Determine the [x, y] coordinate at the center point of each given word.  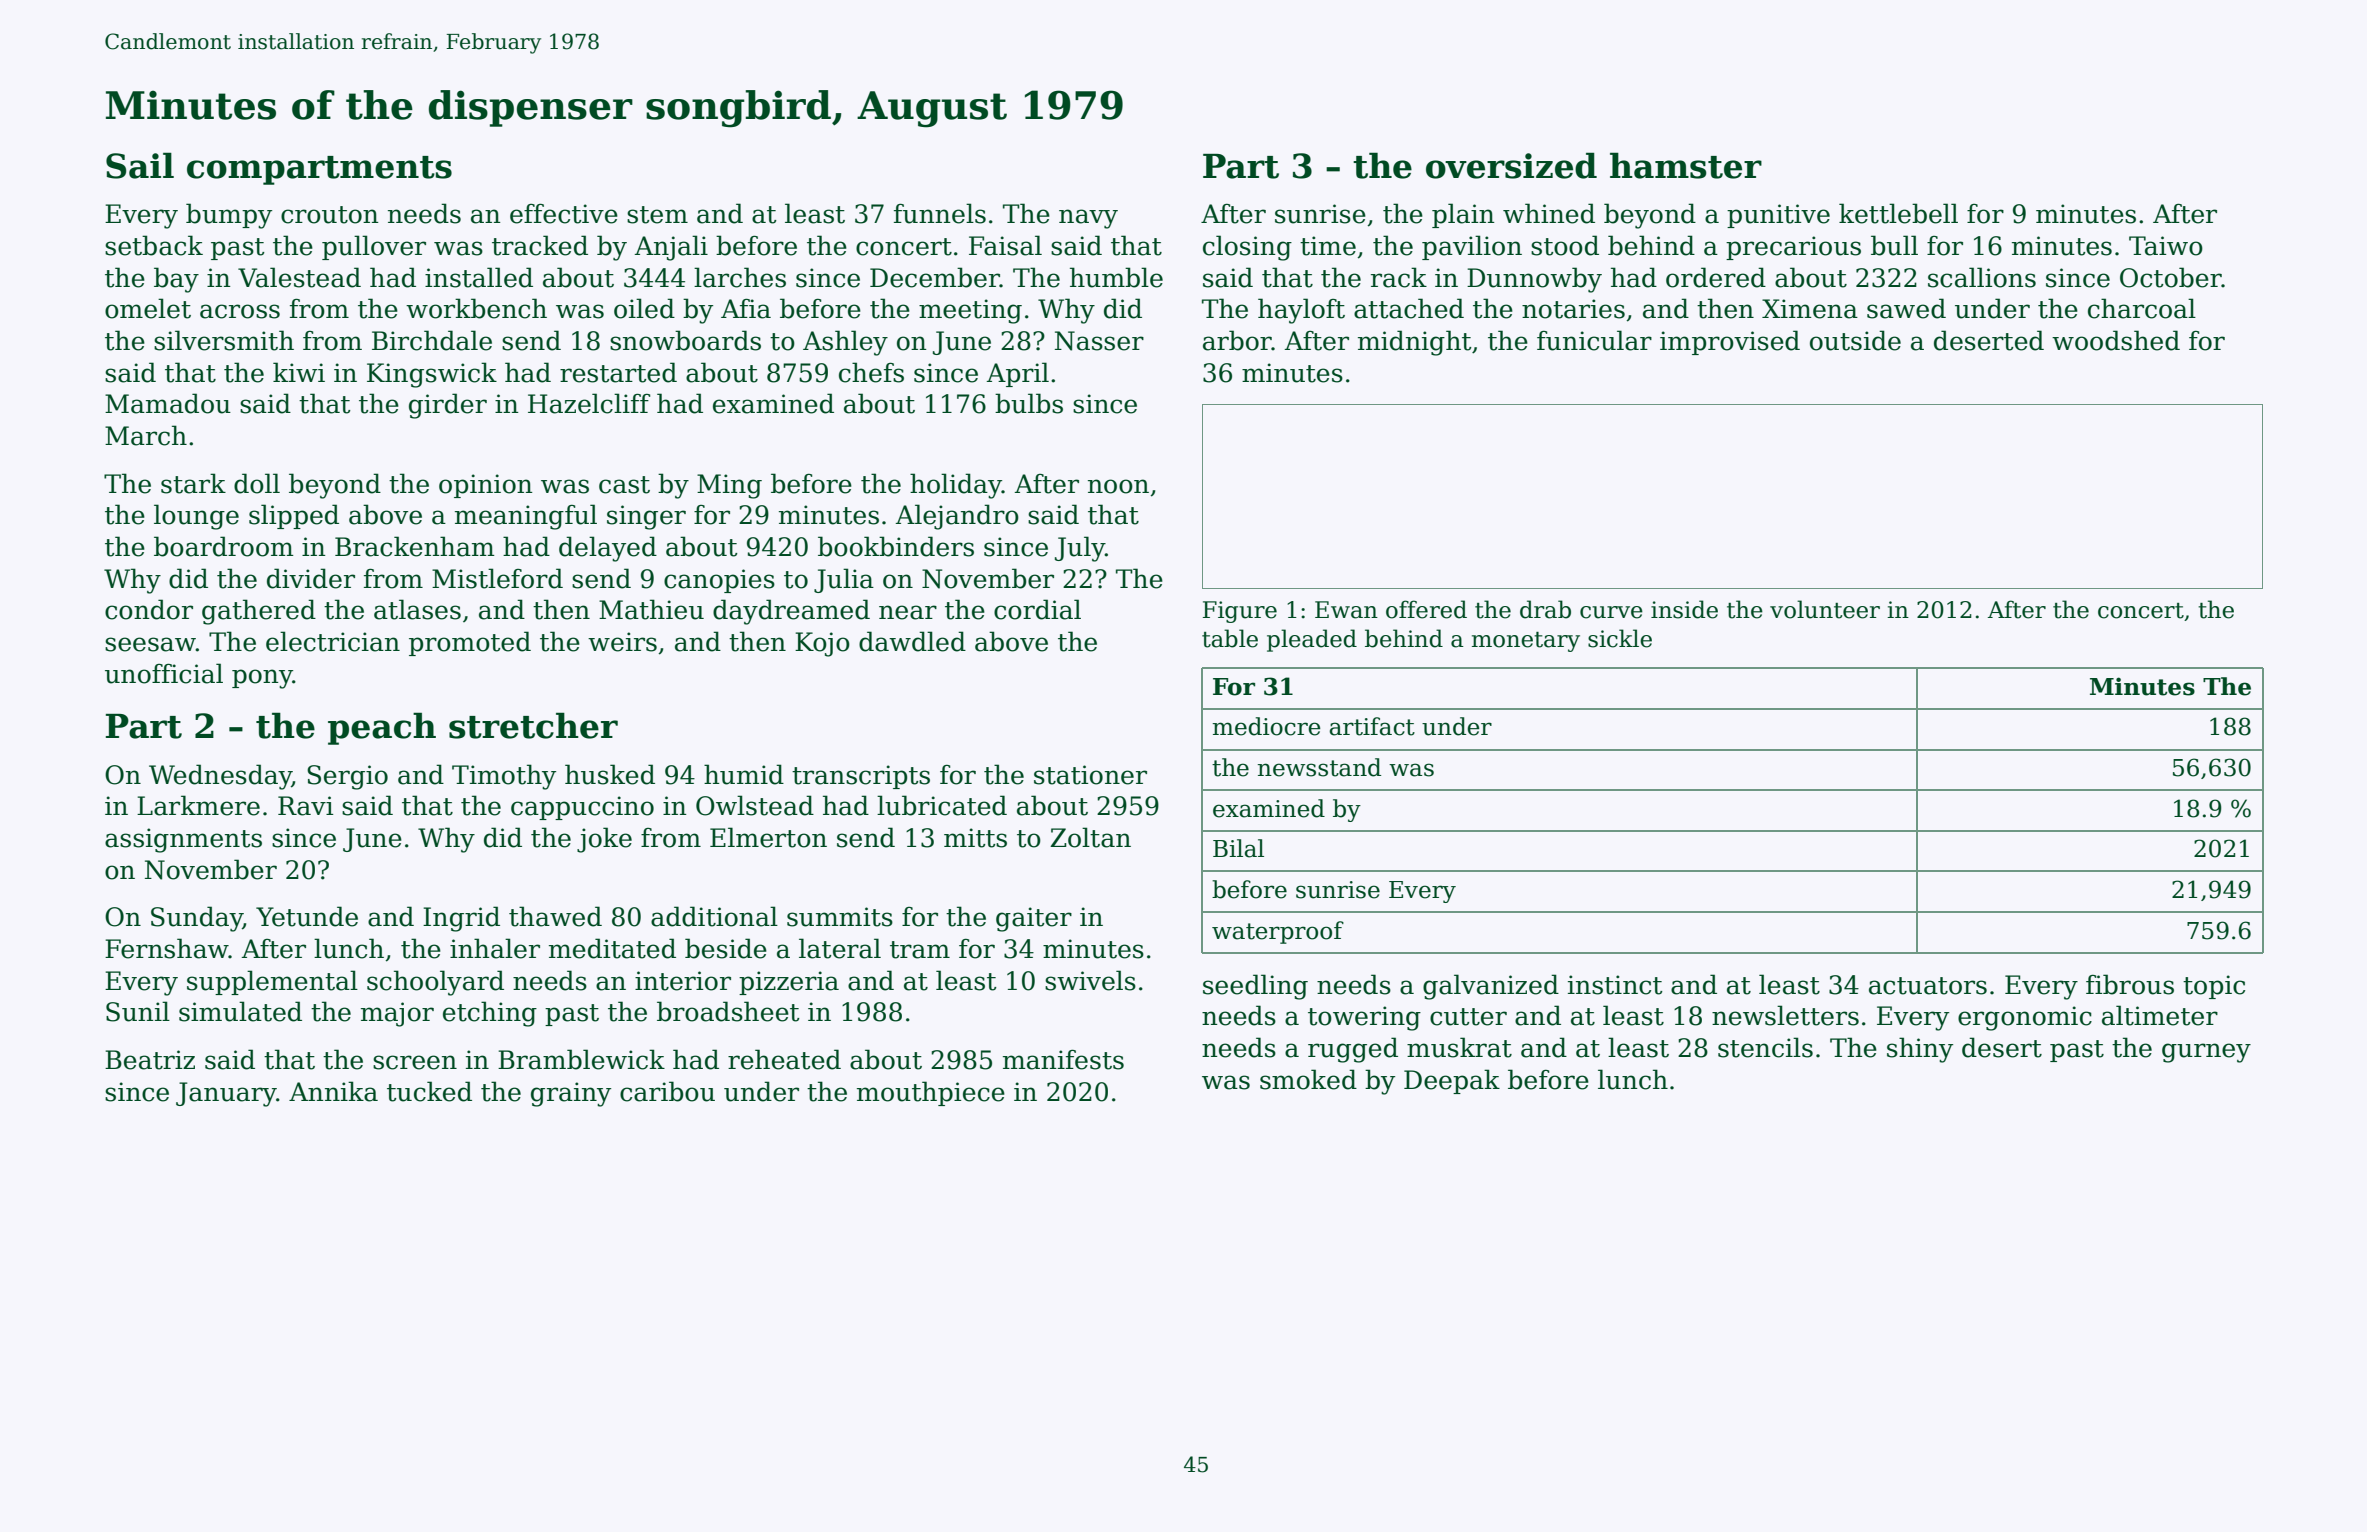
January [226, 1094]
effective [564, 214]
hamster [1686, 165]
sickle [1620, 638]
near [908, 612]
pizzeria [789, 983]
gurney [2206, 1053]
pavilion [1472, 247]
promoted [470, 643]
